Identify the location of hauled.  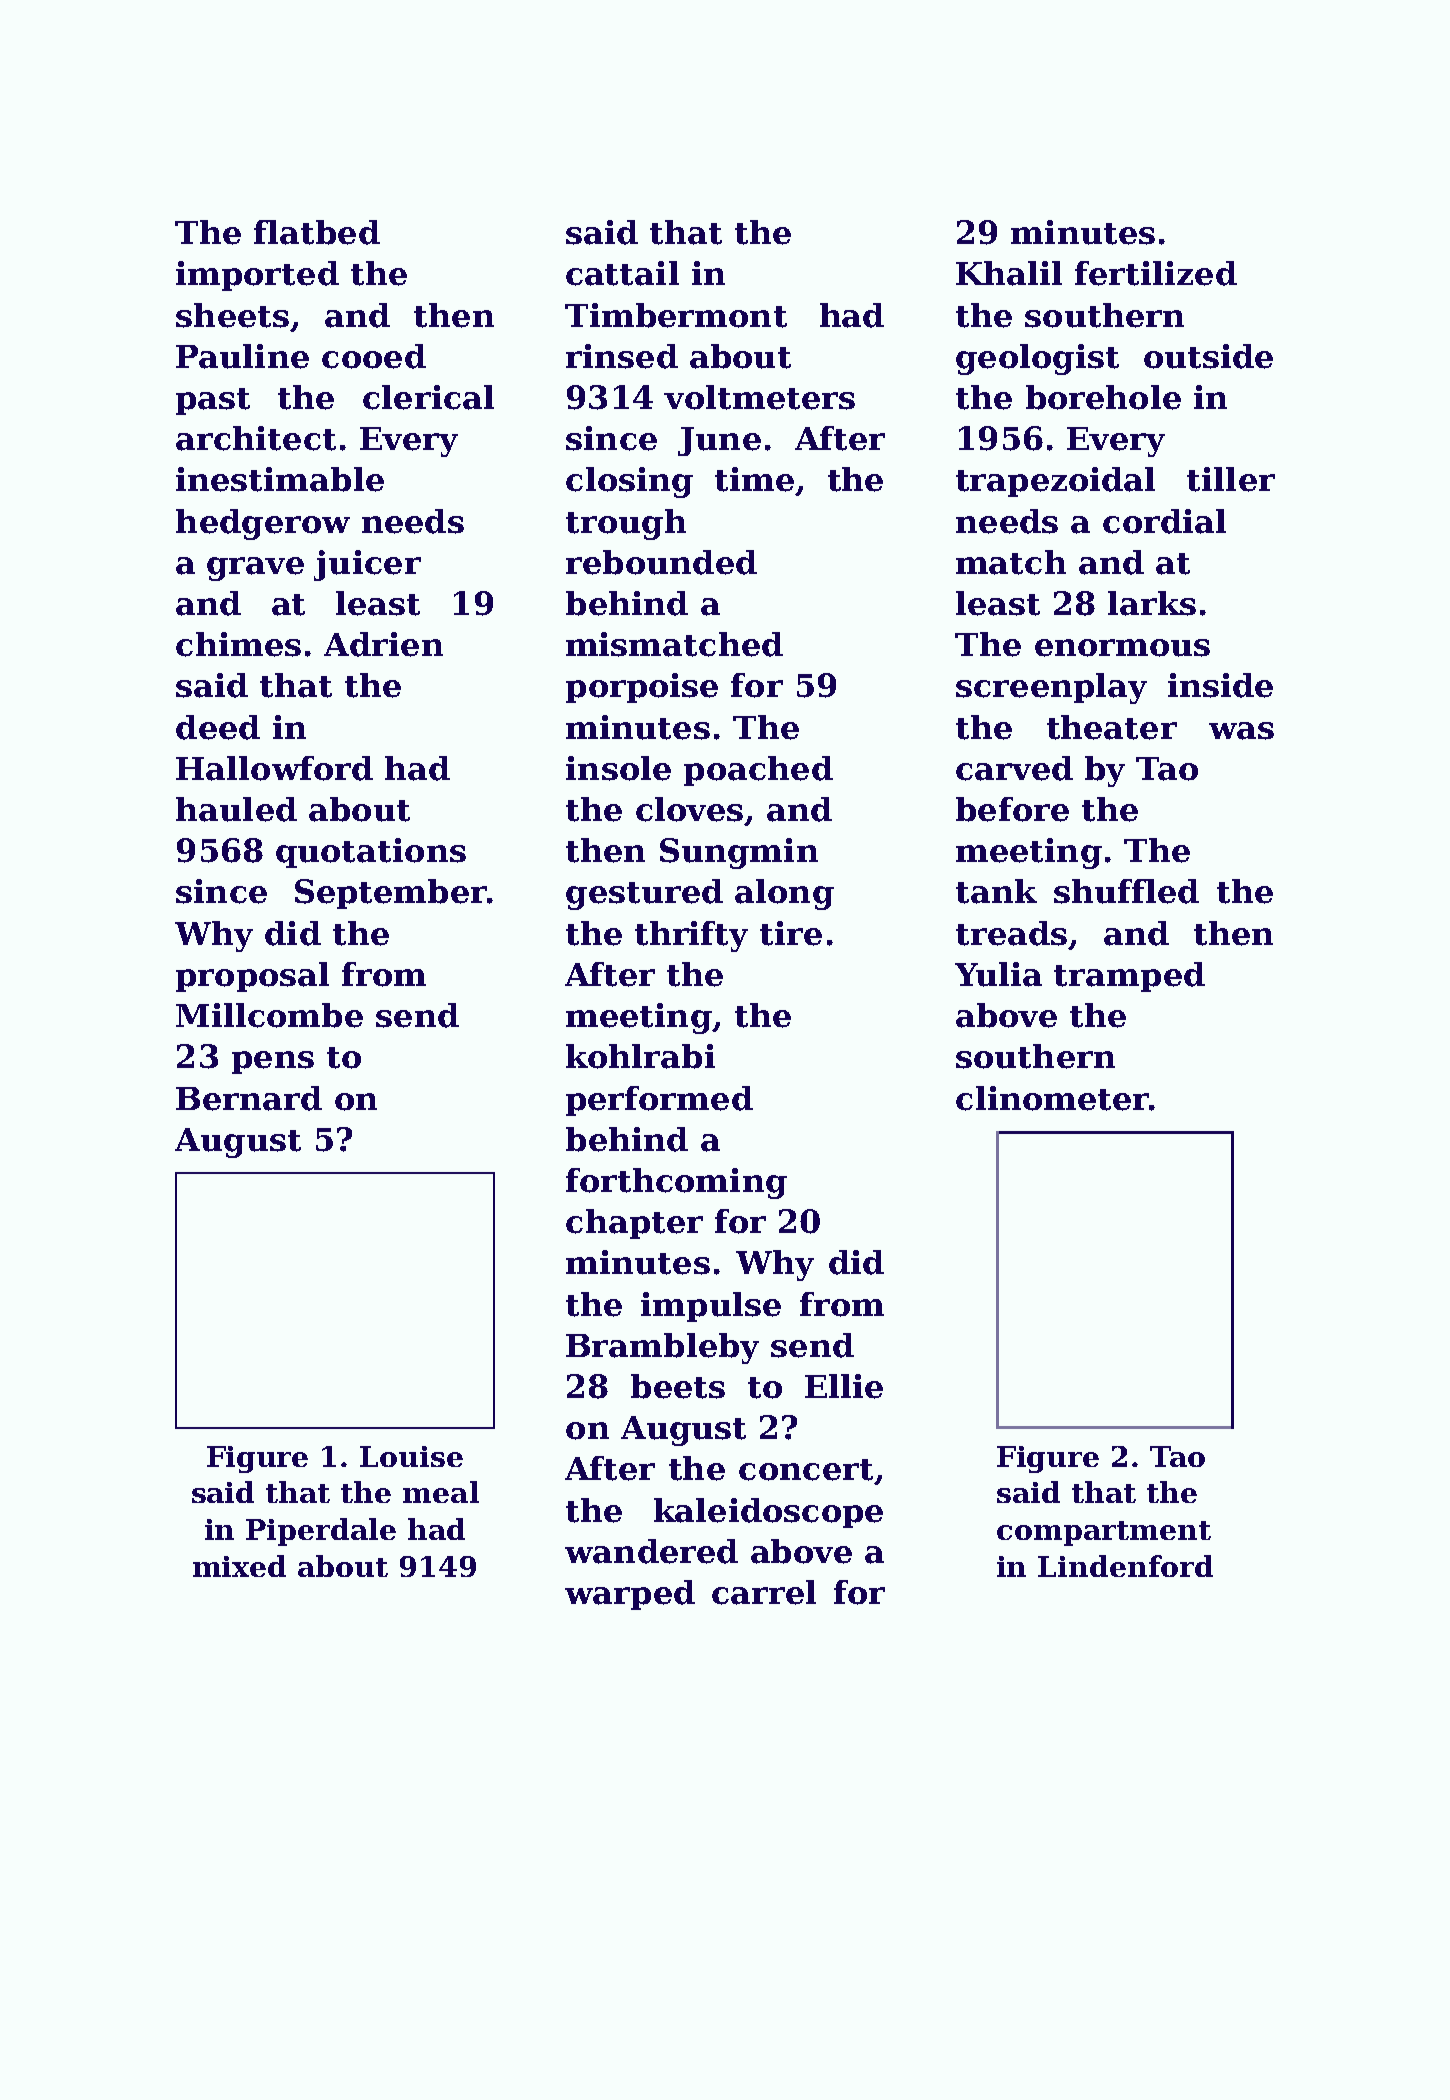
(236, 809).
